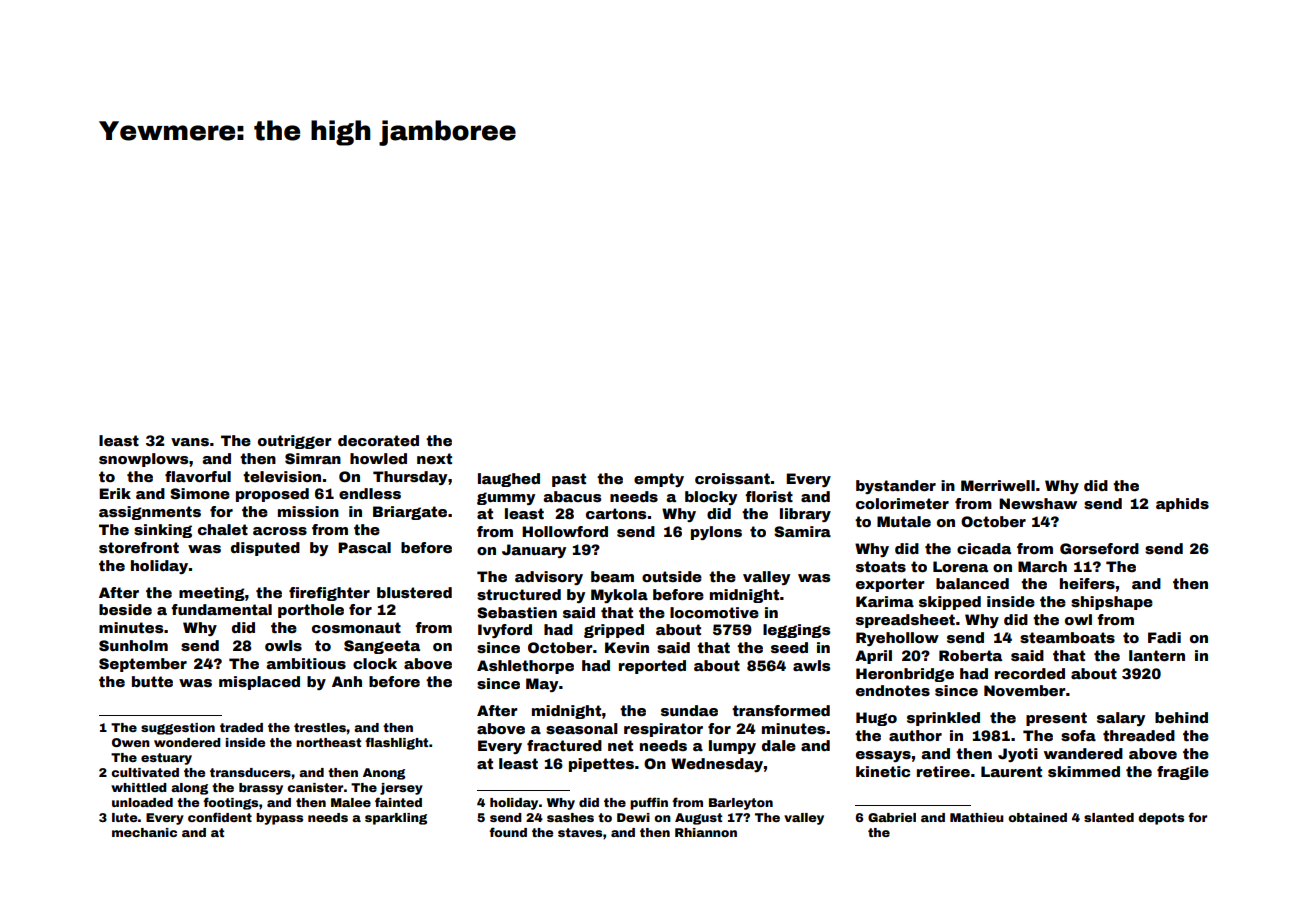  Describe the element at coordinates (347, 681) in the screenshot. I see `Anh` at that location.
